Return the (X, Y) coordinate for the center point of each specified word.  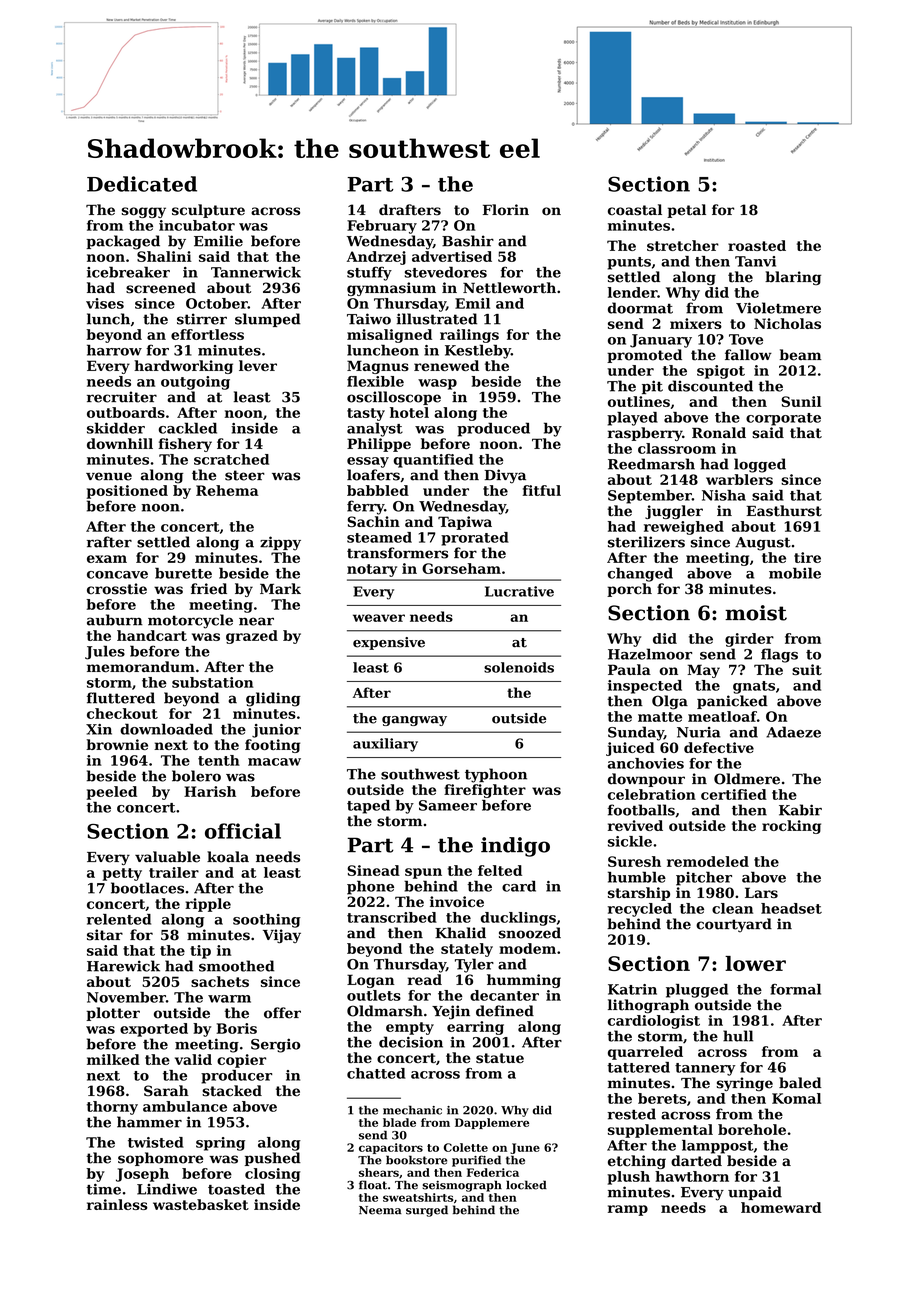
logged (760, 465)
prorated (475, 539)
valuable (167, 857)
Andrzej (376, 258)
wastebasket (201, 1204)
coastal (635, 210)
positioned (127, 492)
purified (476, 1161)
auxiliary (385, 745)
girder (749, 640)
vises (105, 303)
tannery (705, 1069)
